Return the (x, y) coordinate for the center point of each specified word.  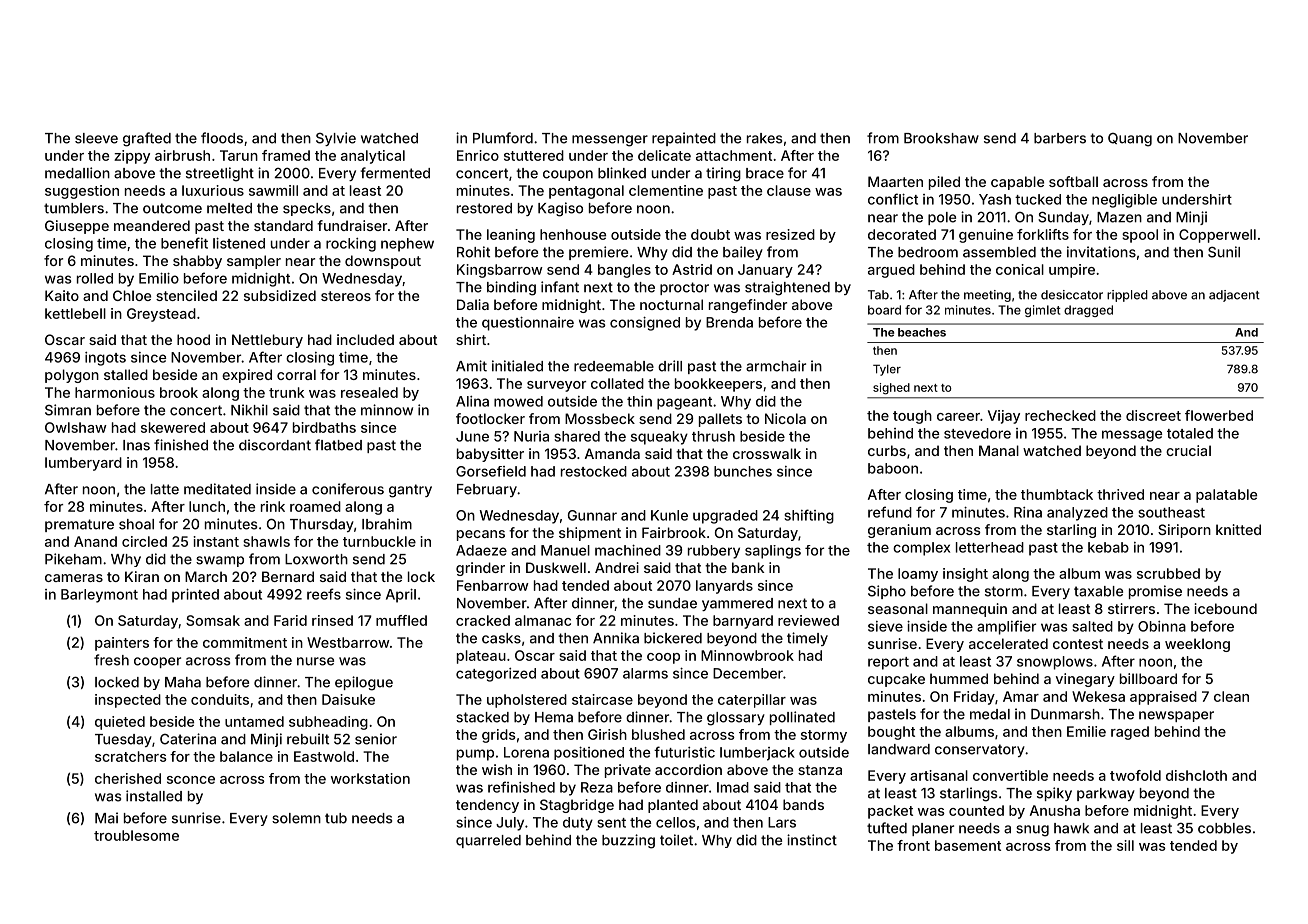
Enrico (478, 155)
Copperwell (1217, 236)
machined (628, 550)
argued (891, 271)
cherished (128, 778)
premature (79, 525)
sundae (672, 603)
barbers (1060, 138)
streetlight (220, 174)
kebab (1108, 547)
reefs (324, 594)
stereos (346, 296)
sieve (885, 626)
